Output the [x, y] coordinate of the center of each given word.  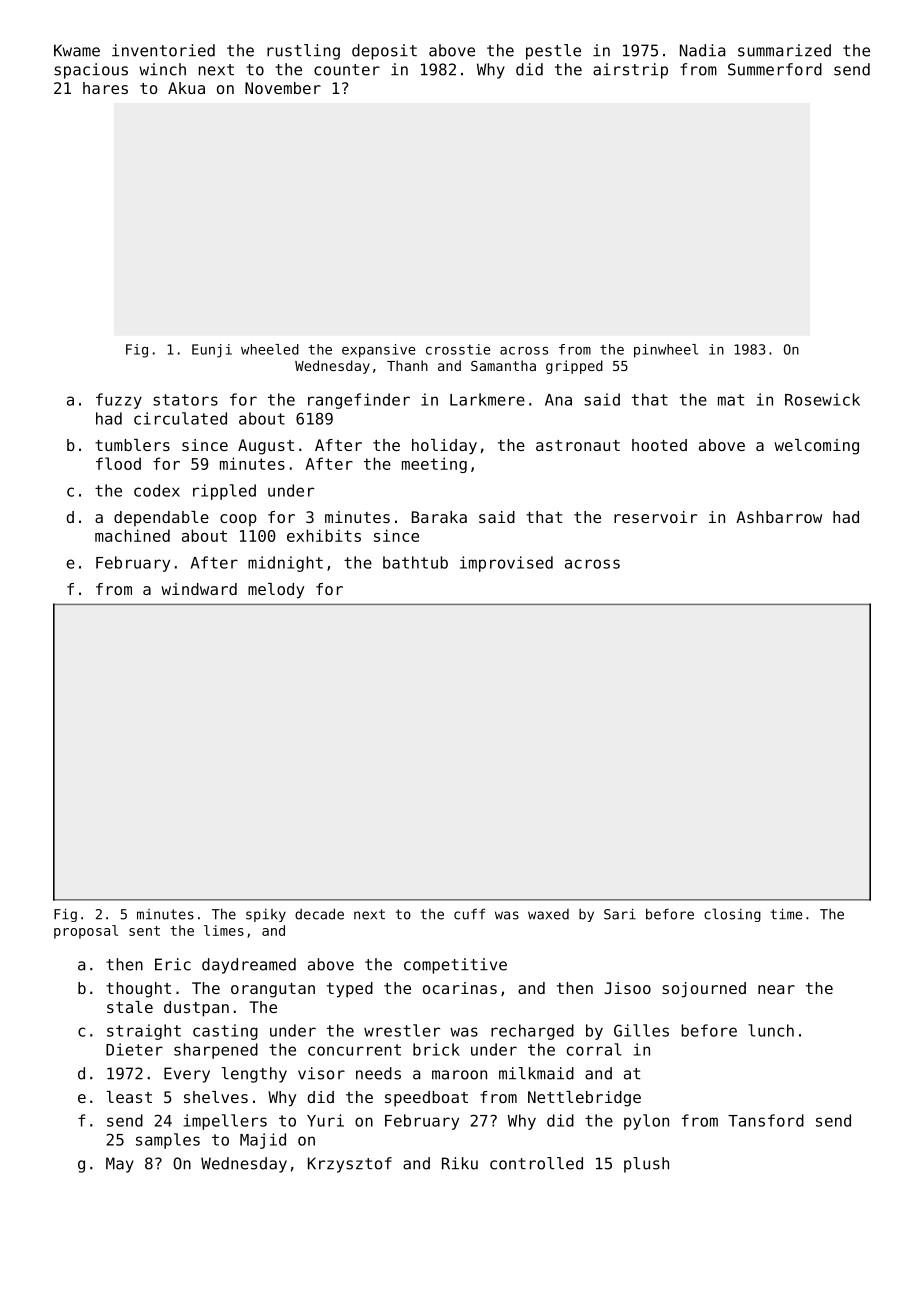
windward [199, 589]
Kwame [77, 50]
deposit [384, 52]
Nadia [702, 50]
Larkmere [487, 399]
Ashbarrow [779, 517]
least [129, 1097]
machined [132, 535]
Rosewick [822, 399]
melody [276, 591]
